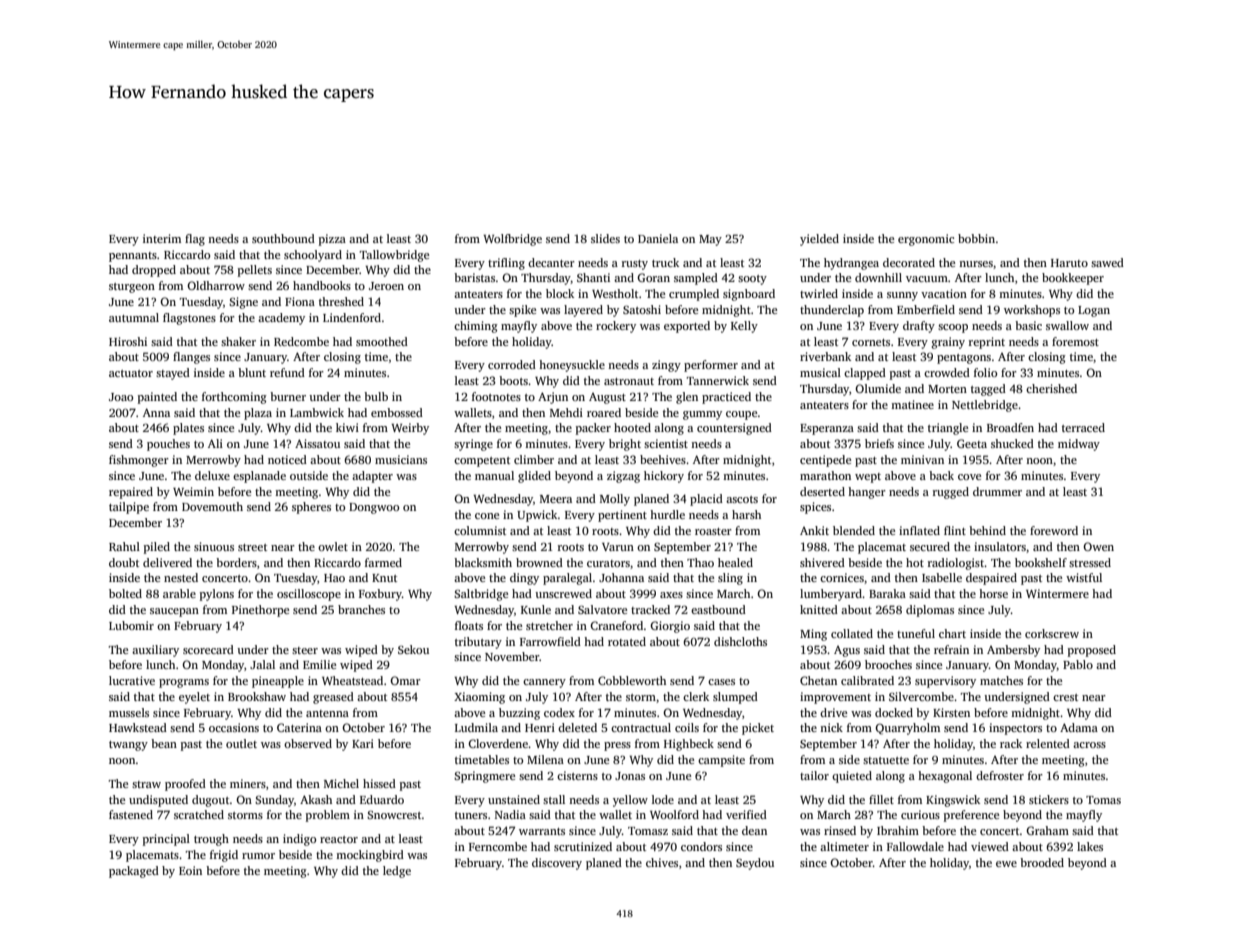  I want to click on southbound, so click(283, 238).
